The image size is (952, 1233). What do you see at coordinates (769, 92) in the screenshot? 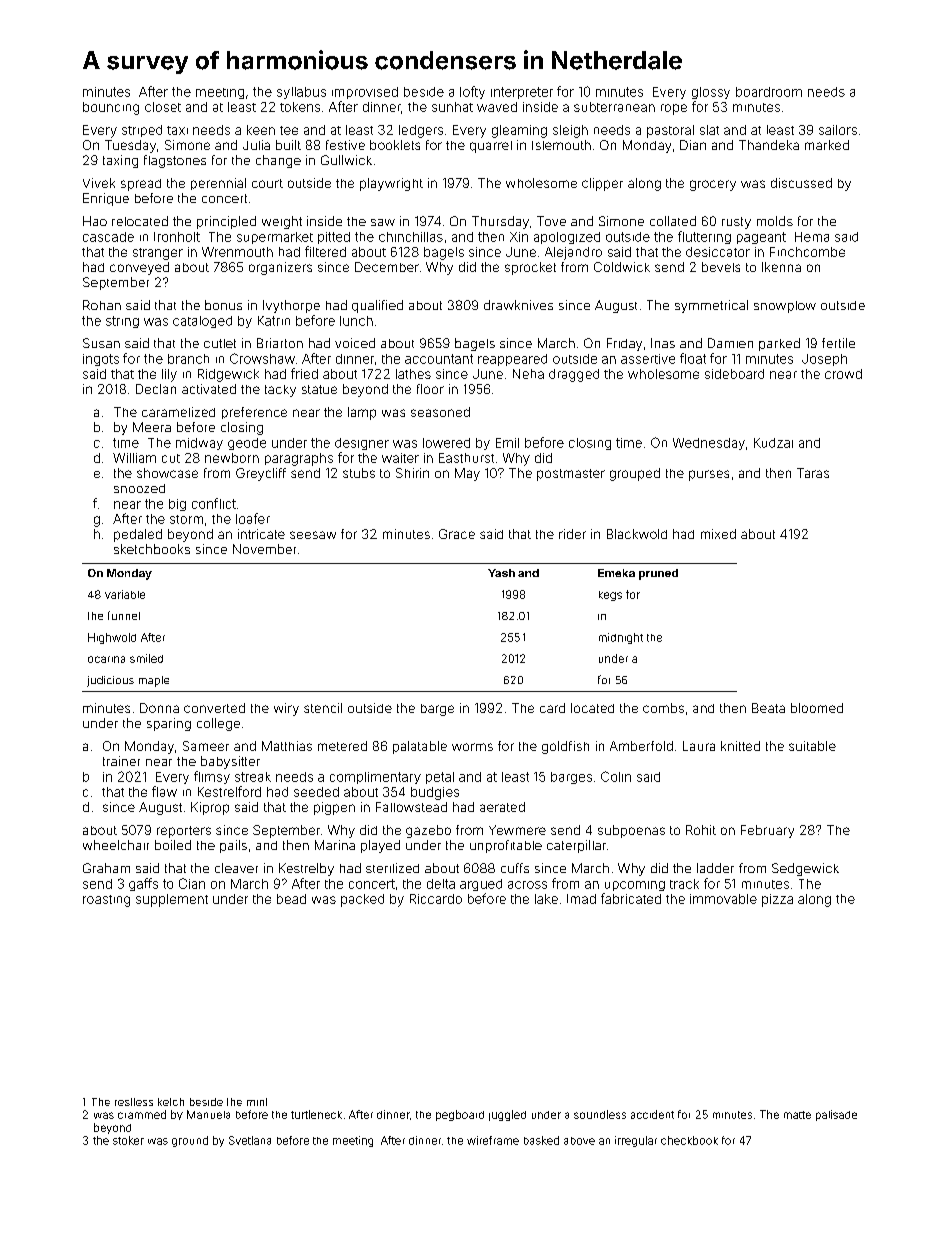
I see `boardroom` at bounding box center [769, 92].
